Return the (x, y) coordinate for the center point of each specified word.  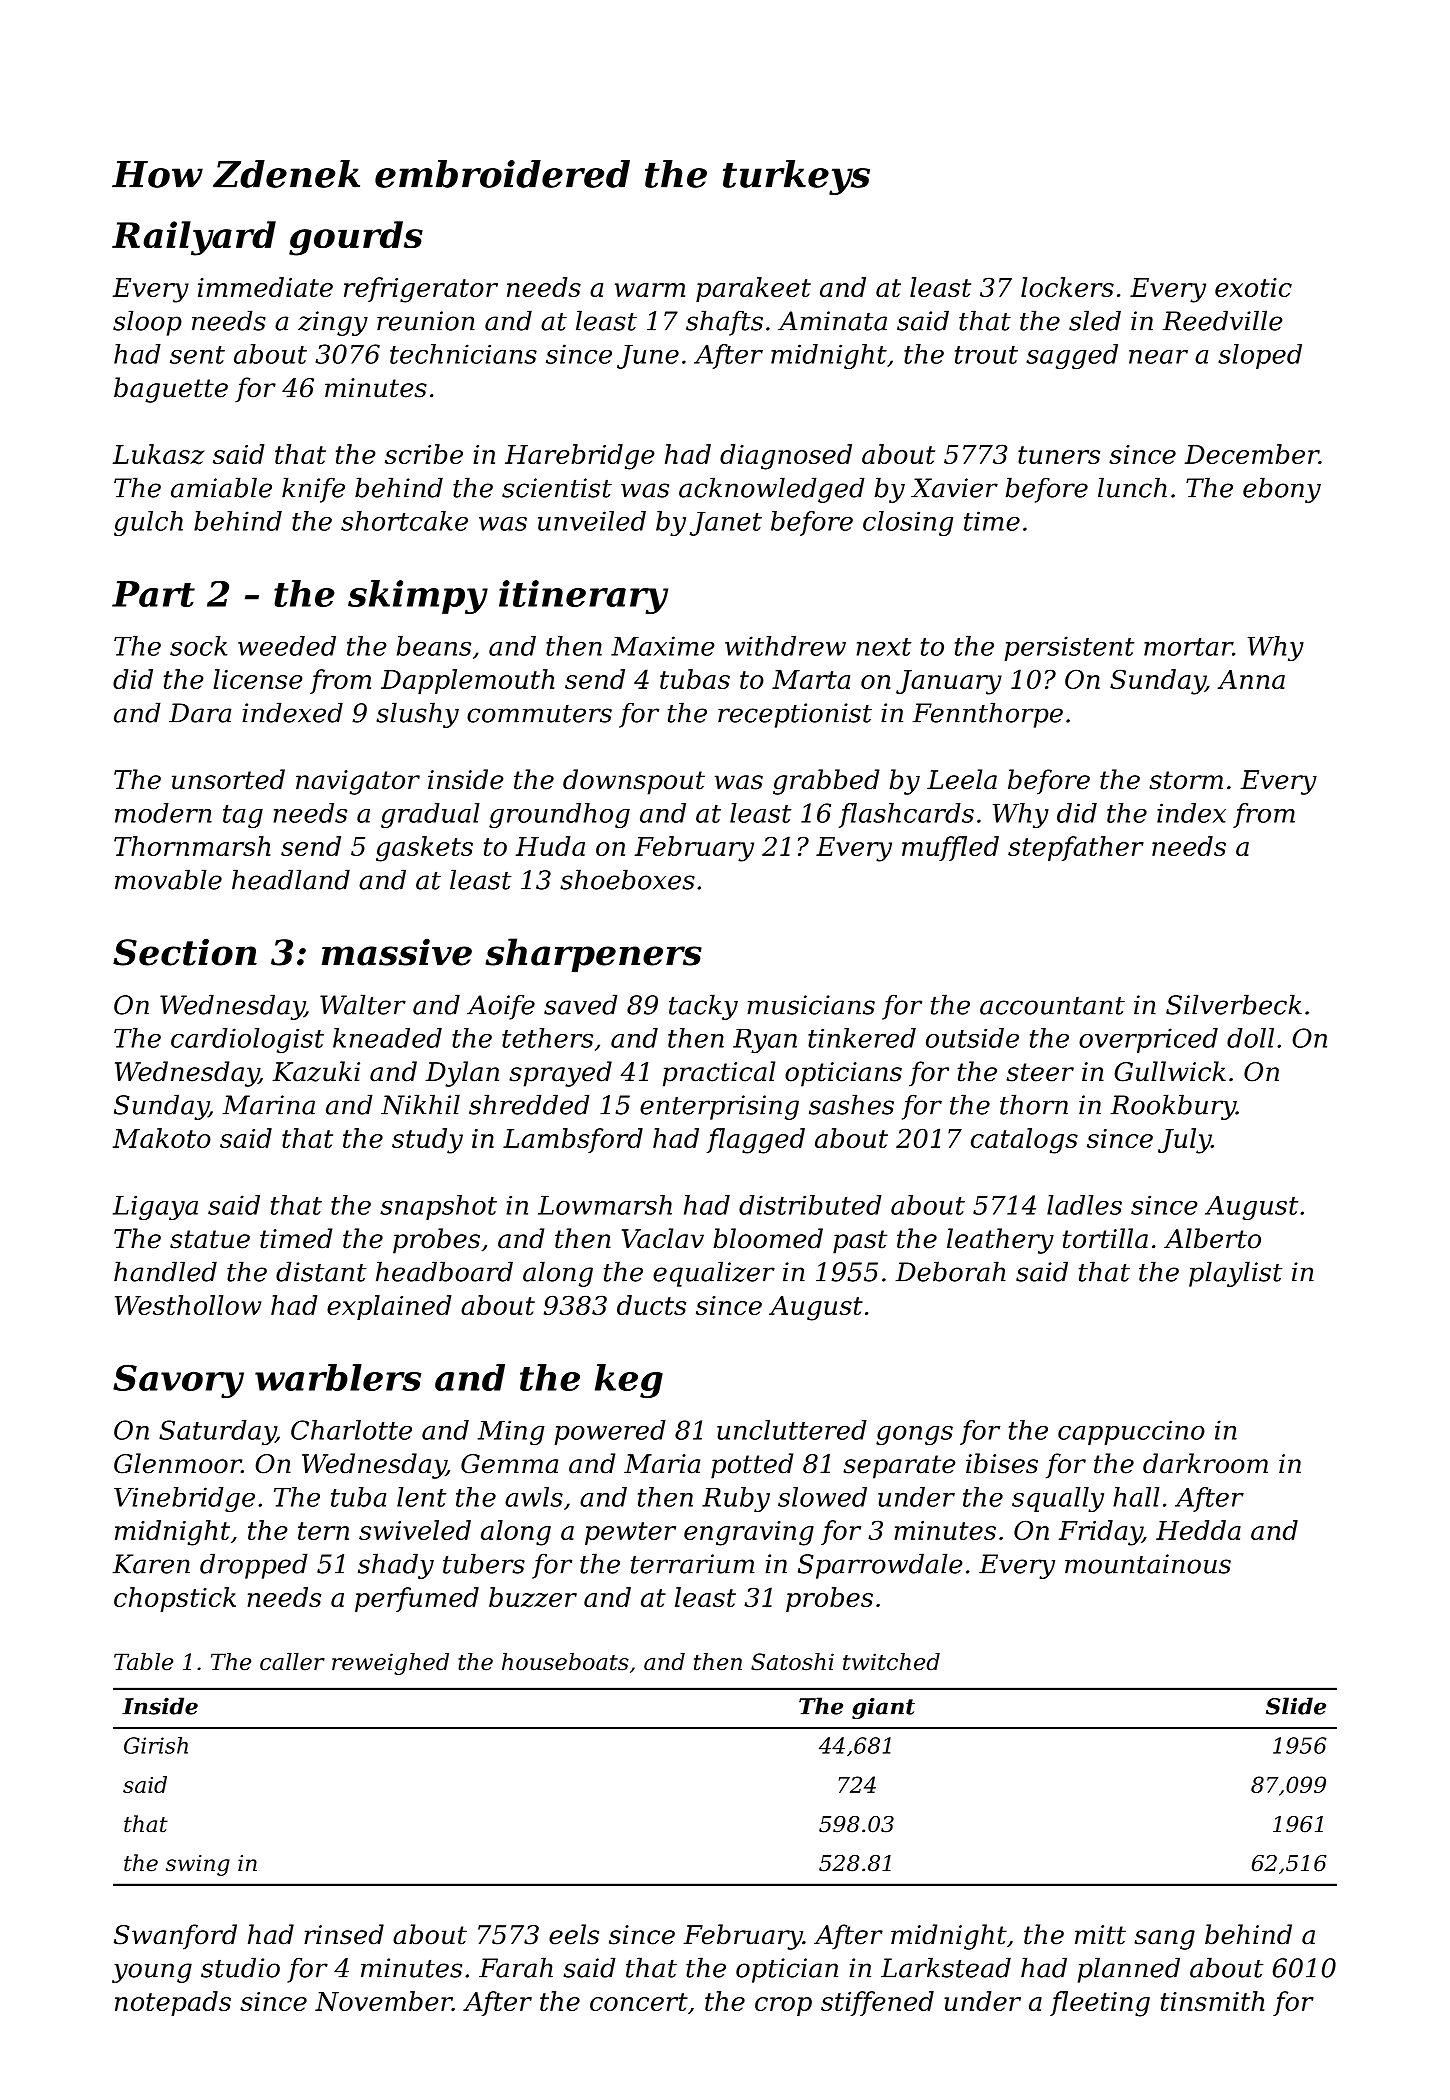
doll (1250, 1038)
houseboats (565, 1662)
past (860, 1242)
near (1158, 357)
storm (1186, 780)
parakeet (753, 289)
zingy (333, 323)
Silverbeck (1234, 1004)
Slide (1296, 1706)
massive (397, 952)
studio (240, 1967)
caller (292, 1662)
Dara (200, 713)
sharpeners (593, 955)
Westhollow (188, 1305)
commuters (539, 714)
